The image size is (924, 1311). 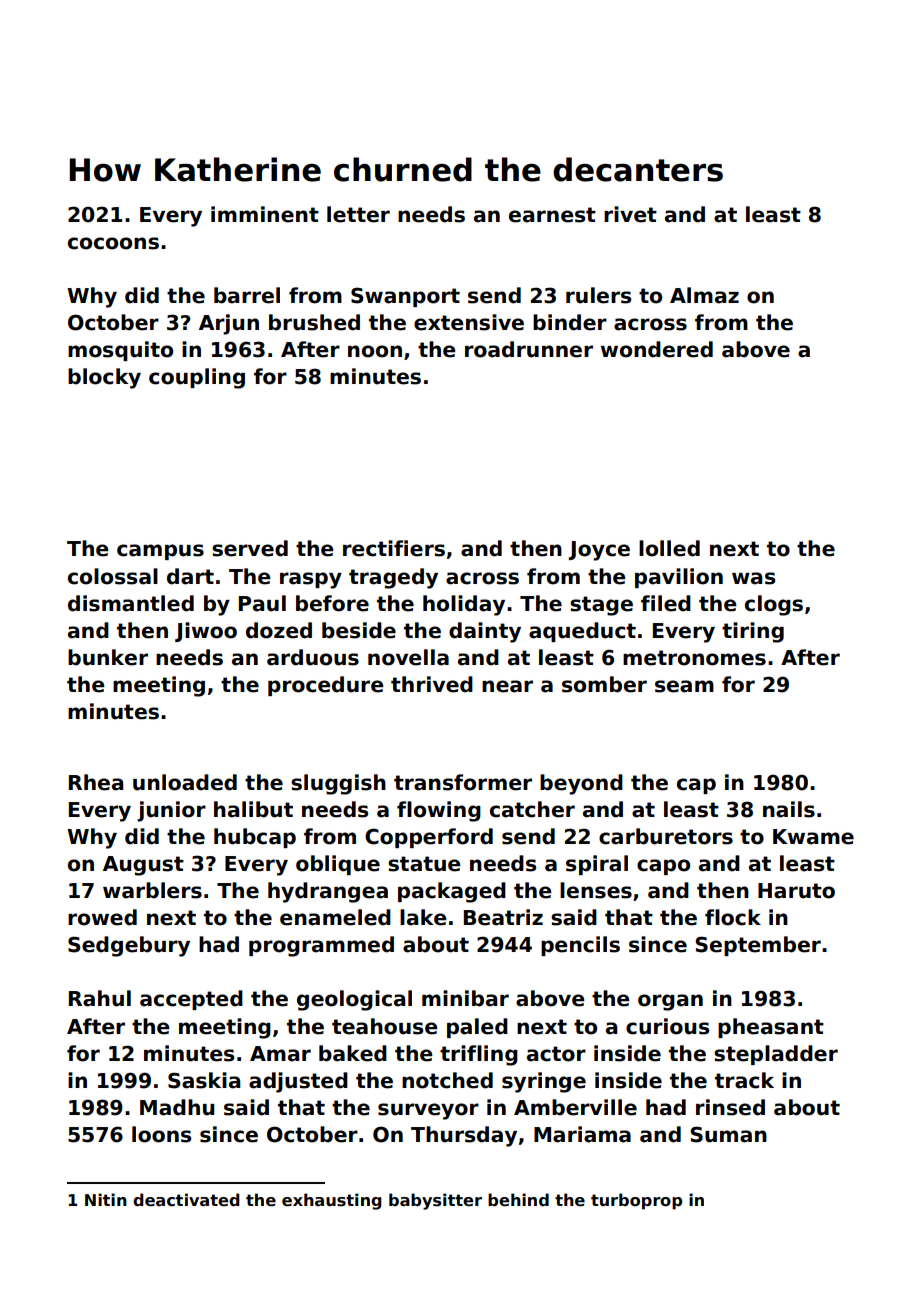 What do you see at coordinates (100, 998) in the screenshot?
I see `Rahul` at bounding box center [100, 998].
